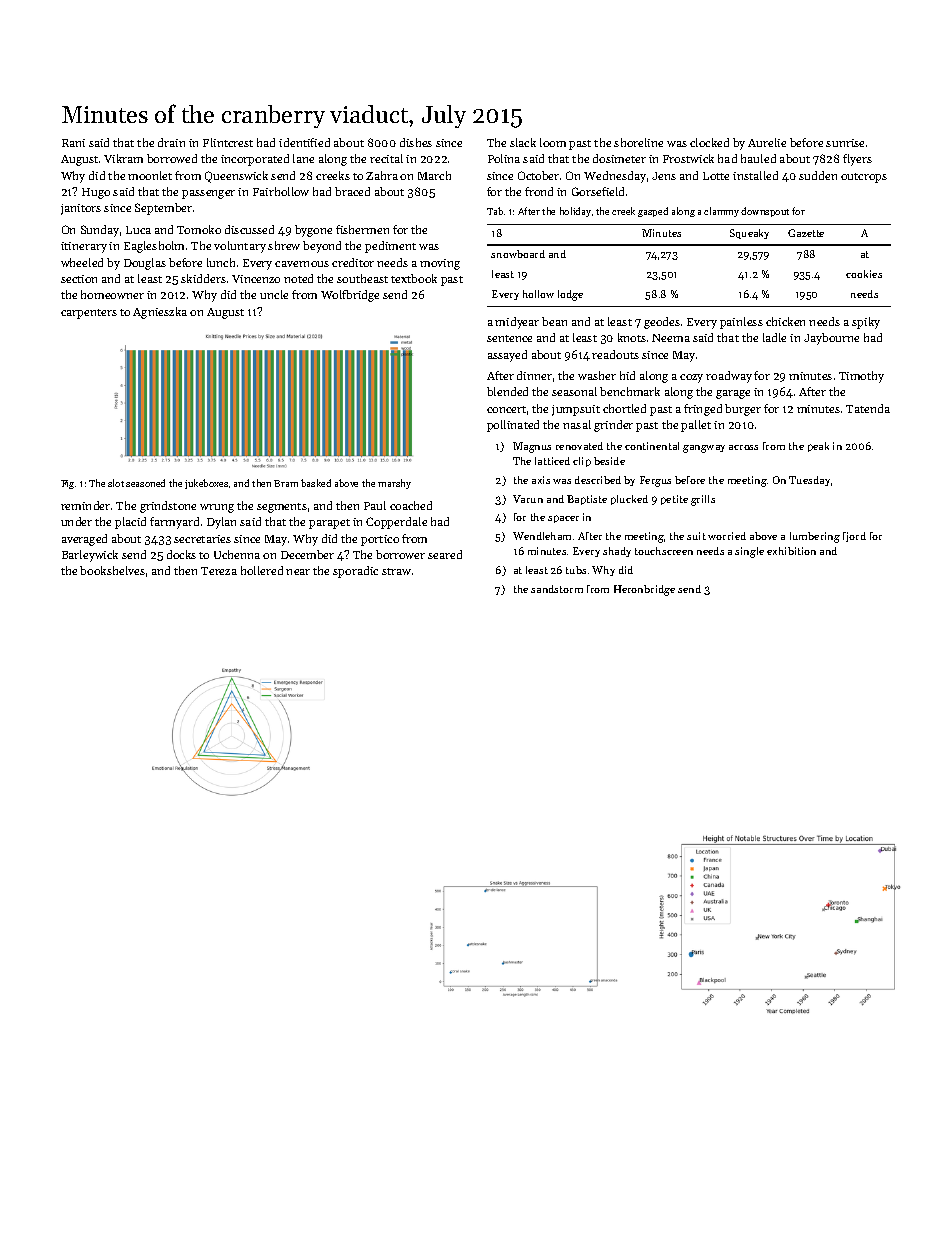 The image size is (952, 1233). Describe the element at coordinates (709, 142) in the screenshot. I see `clocked` at that location.
